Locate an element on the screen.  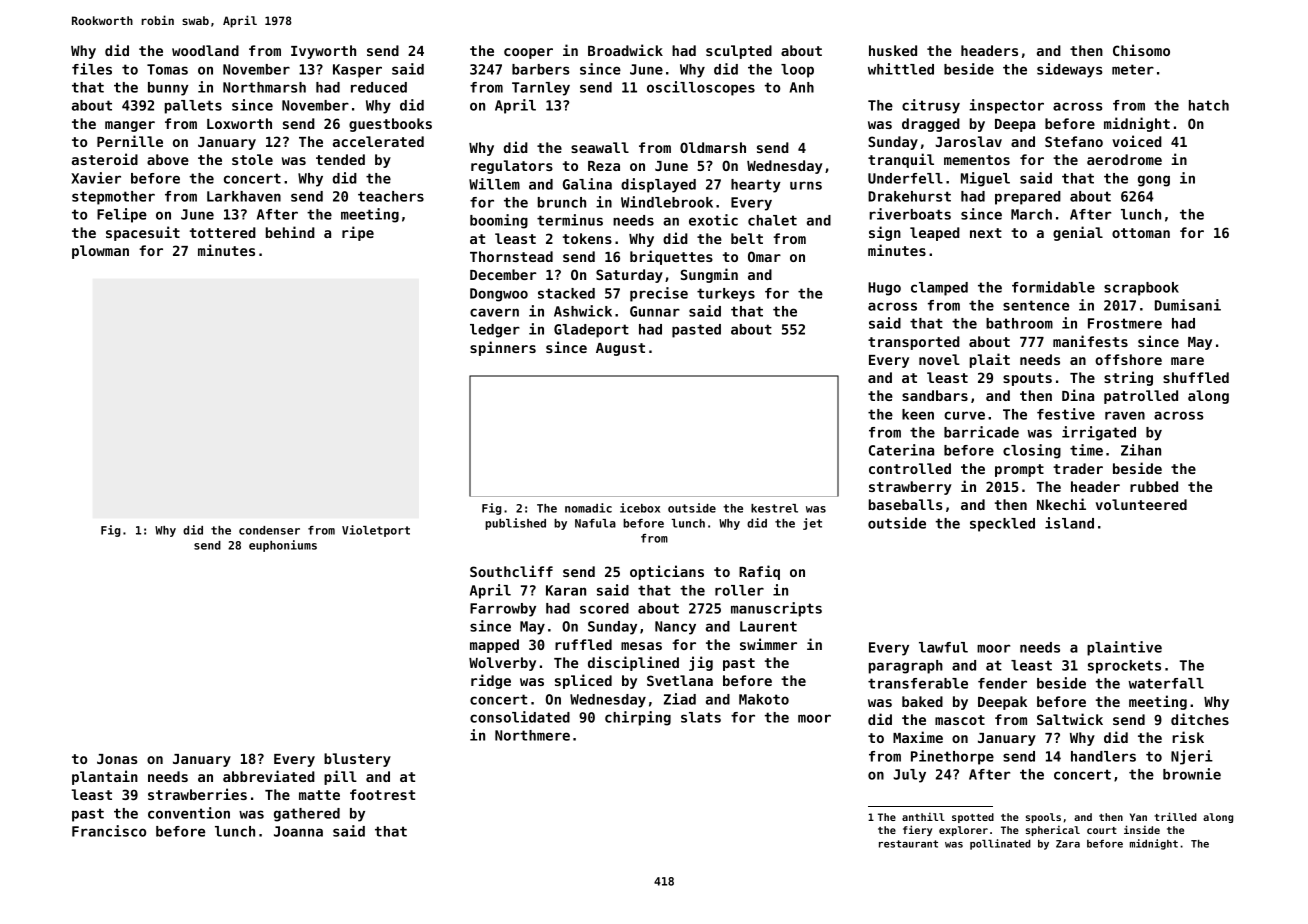
ledger is located at coordinates (495, 331).
